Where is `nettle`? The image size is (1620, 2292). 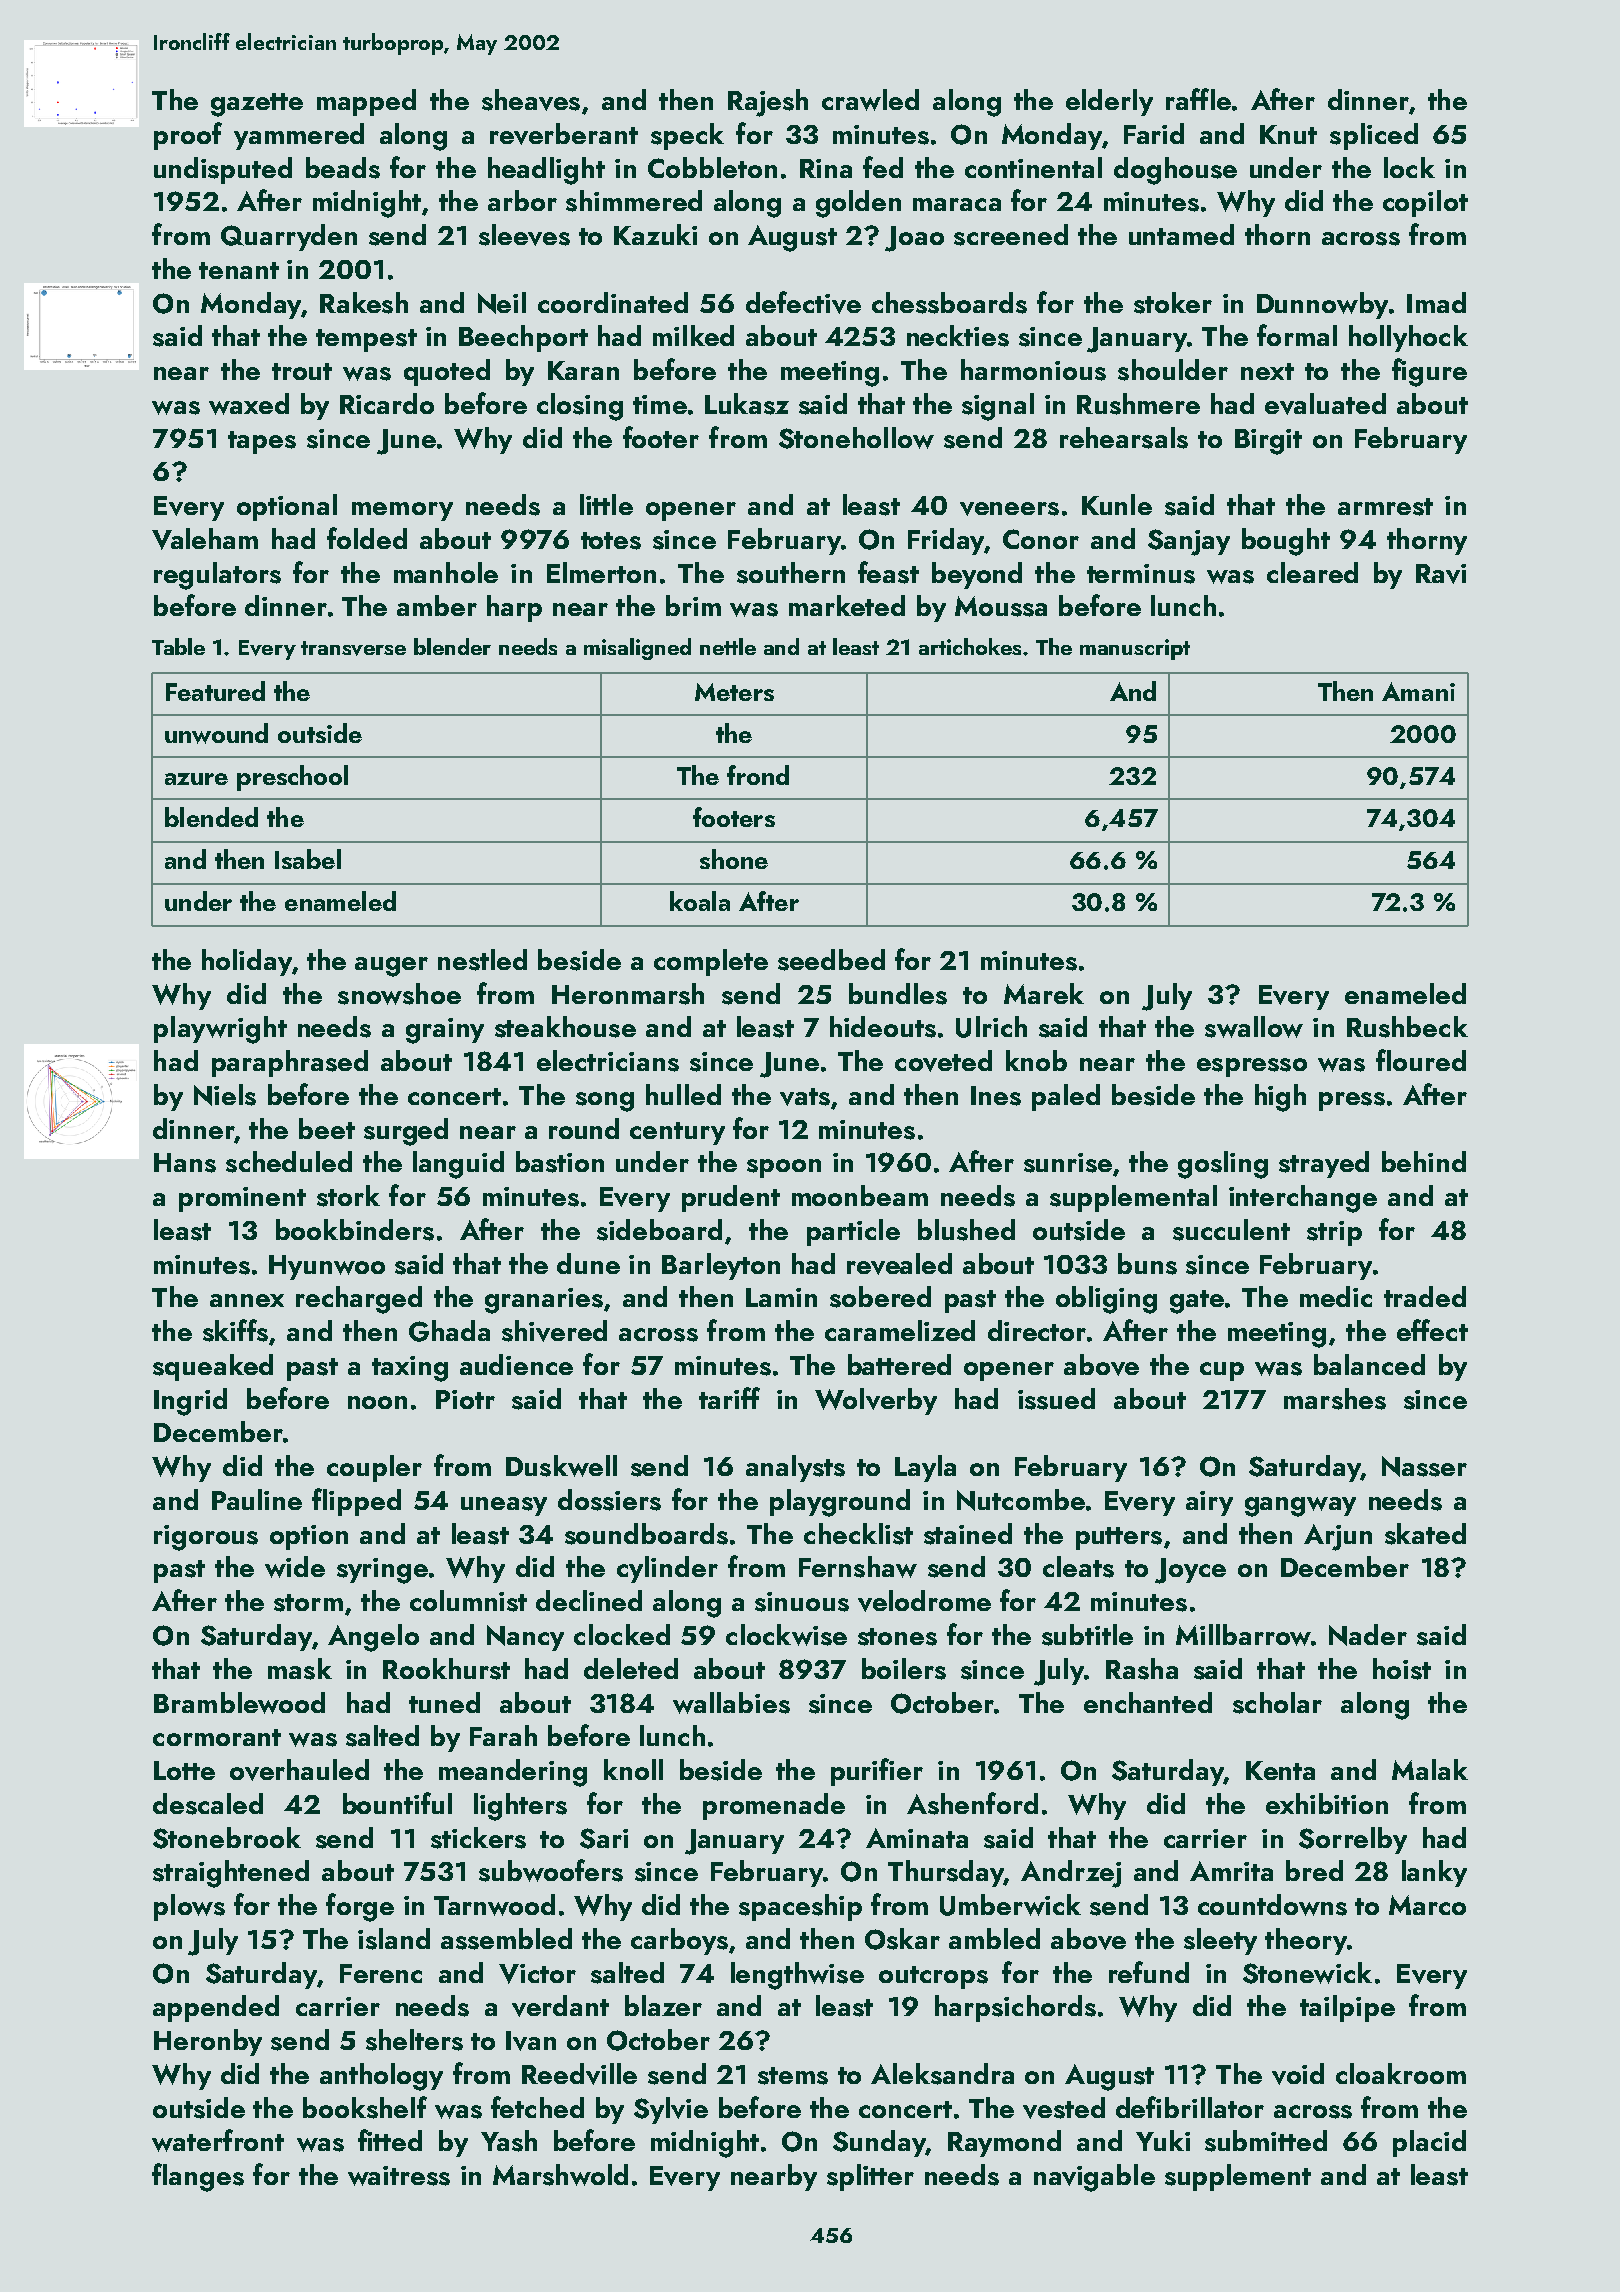 nettle is located at coordinates (728, 646).
